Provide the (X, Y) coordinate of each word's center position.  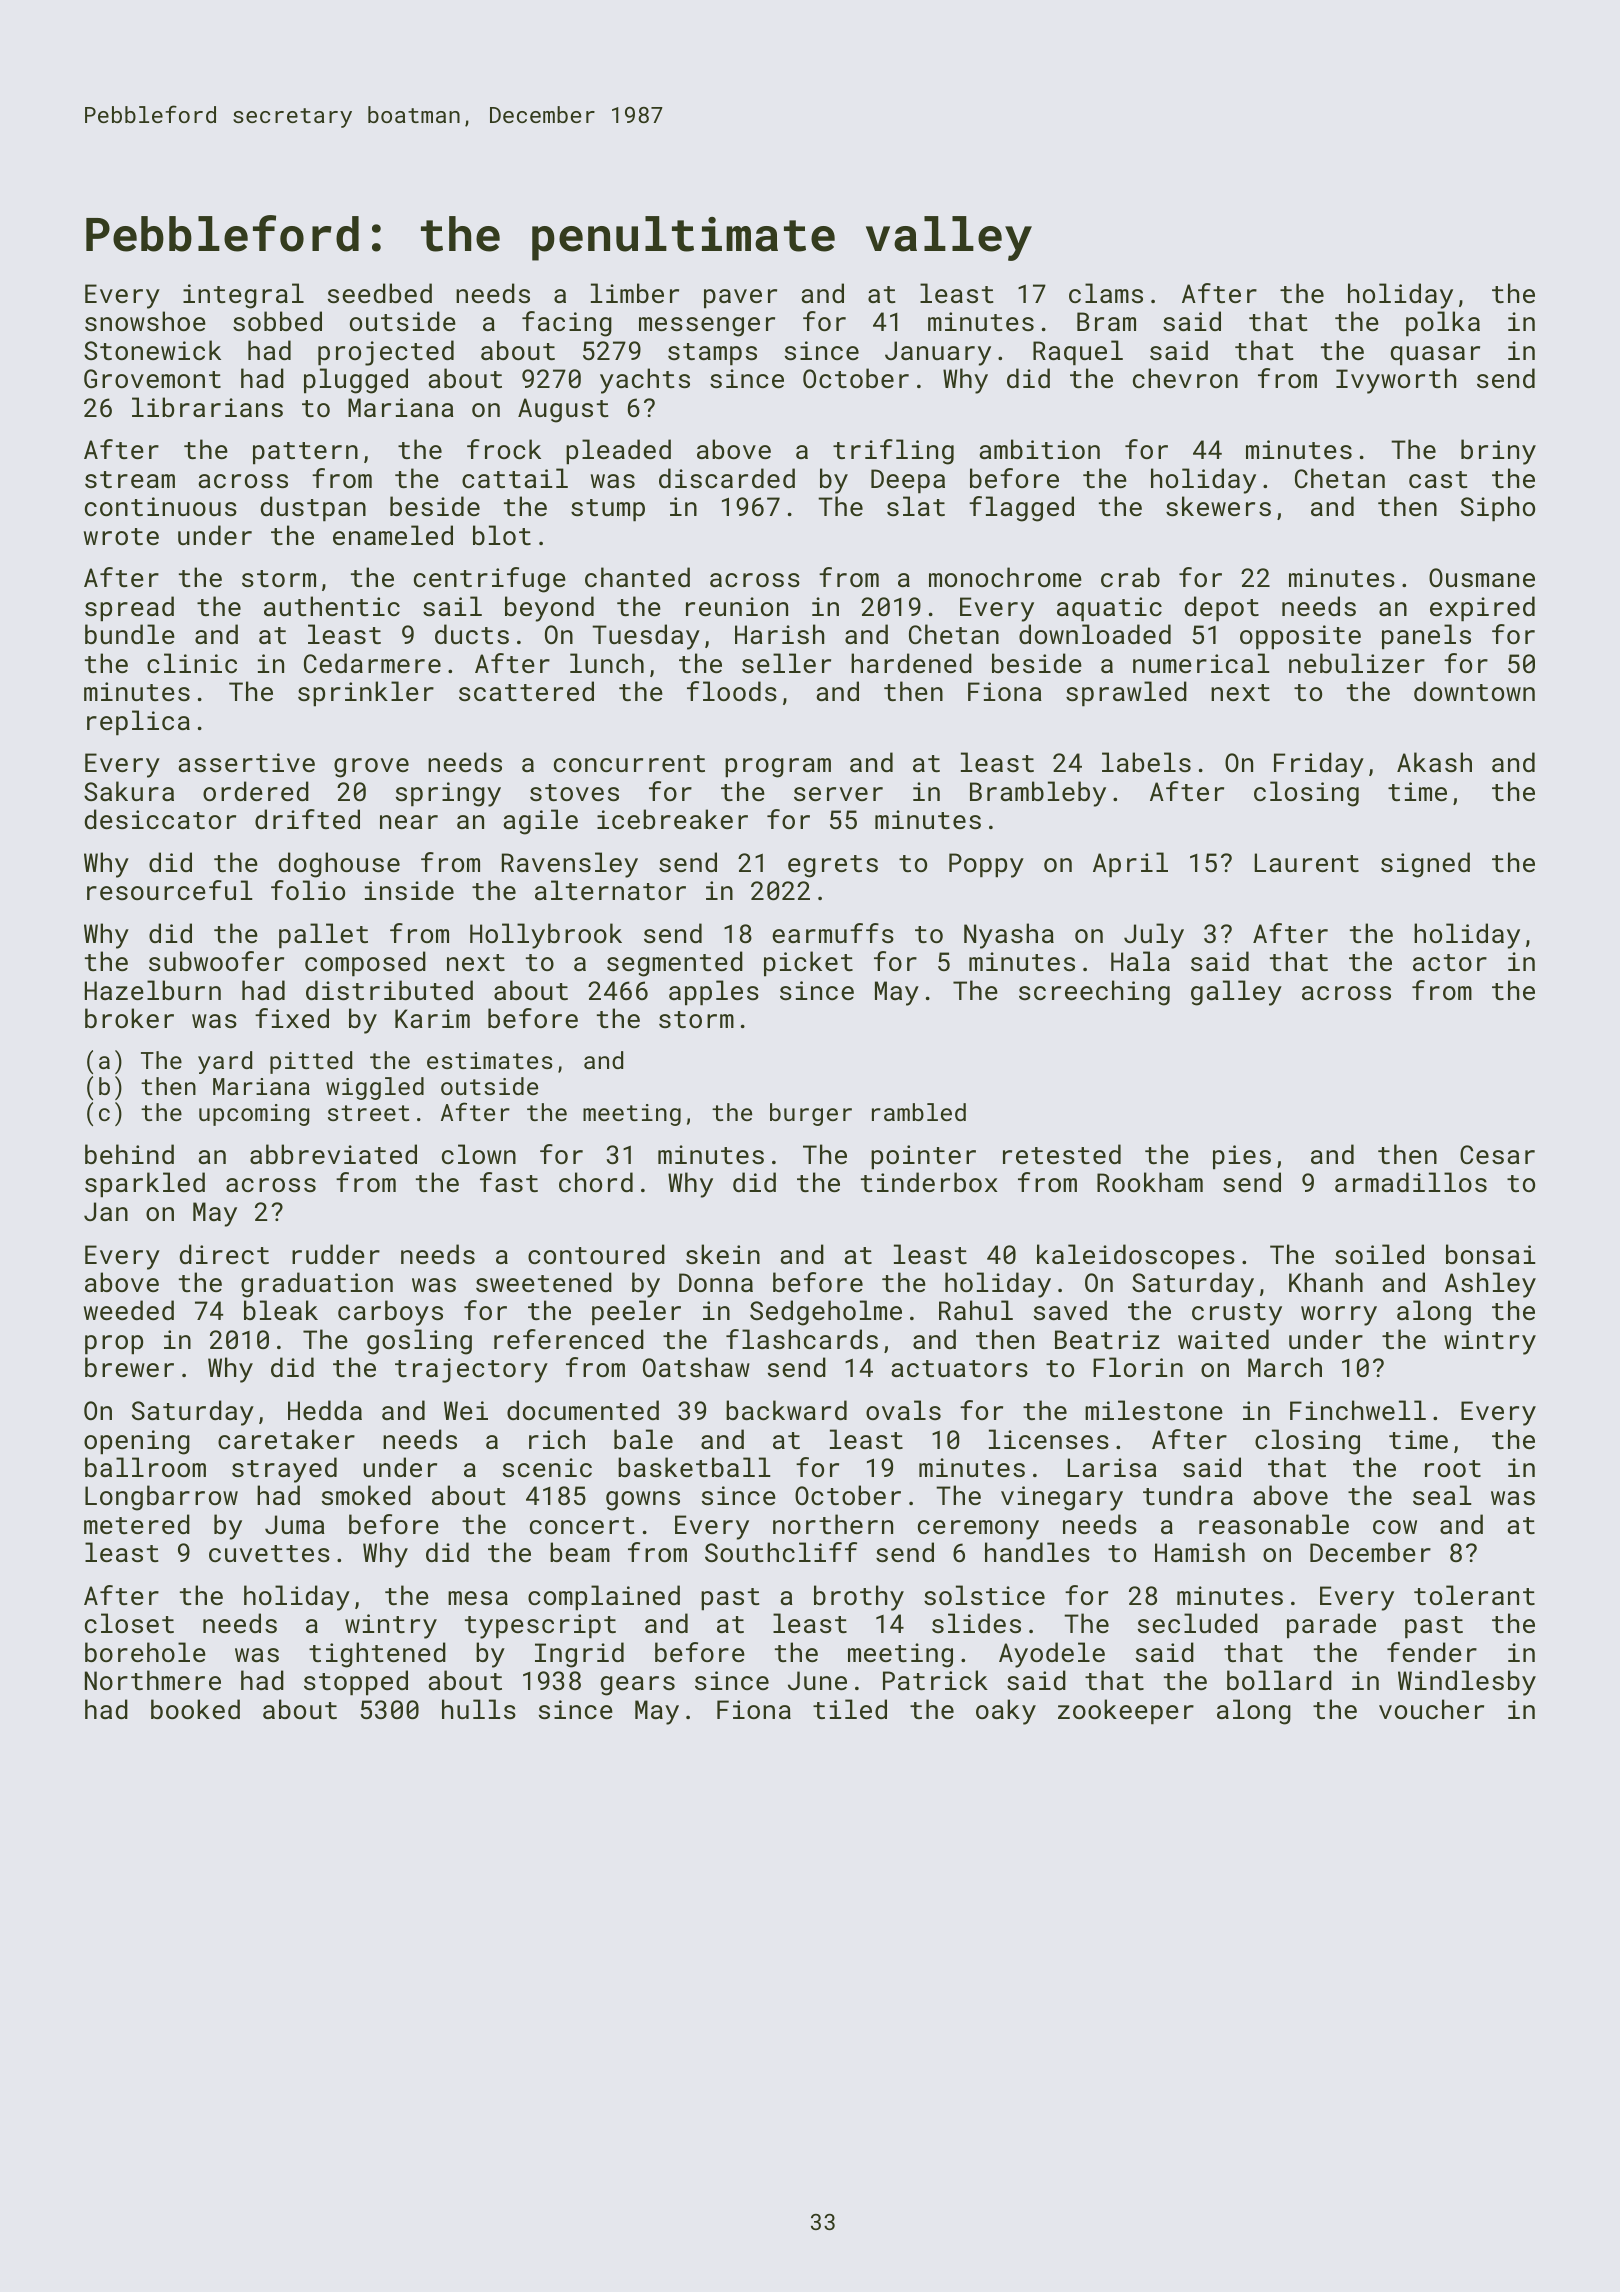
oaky (1006, 1712)
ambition (1040, 449)
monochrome (1005, 577)
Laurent (1307, 862)
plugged (356, 381)
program (778, 768)
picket (808, 963)
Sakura (129, 791)
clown (479, 1154)
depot (1222, 608)
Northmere (153, 1680)
